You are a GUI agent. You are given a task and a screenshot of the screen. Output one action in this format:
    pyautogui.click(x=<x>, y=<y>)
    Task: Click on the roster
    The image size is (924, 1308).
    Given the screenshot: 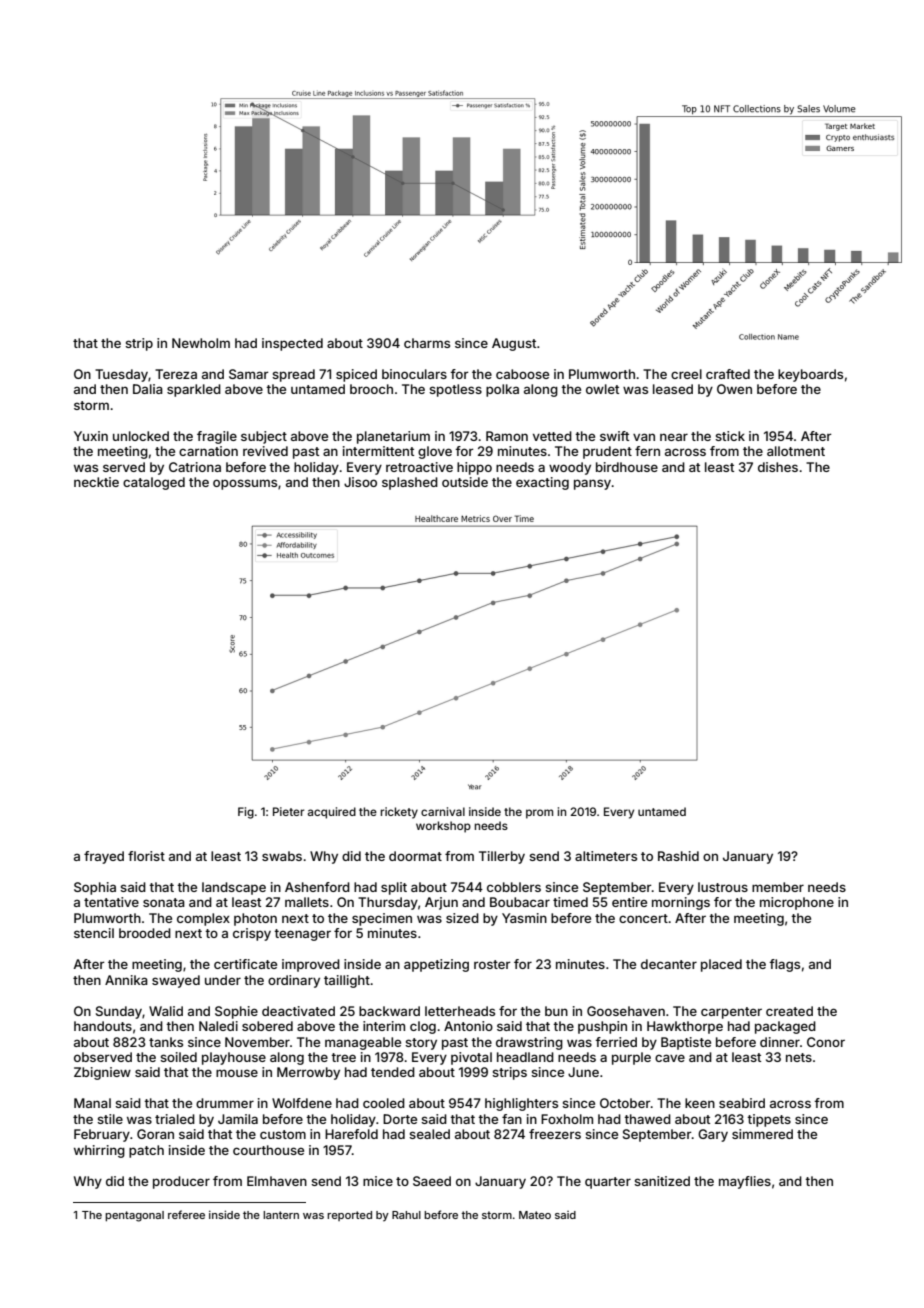 What is the action you would take?
    pyautogui.click(x=492, y=964)
